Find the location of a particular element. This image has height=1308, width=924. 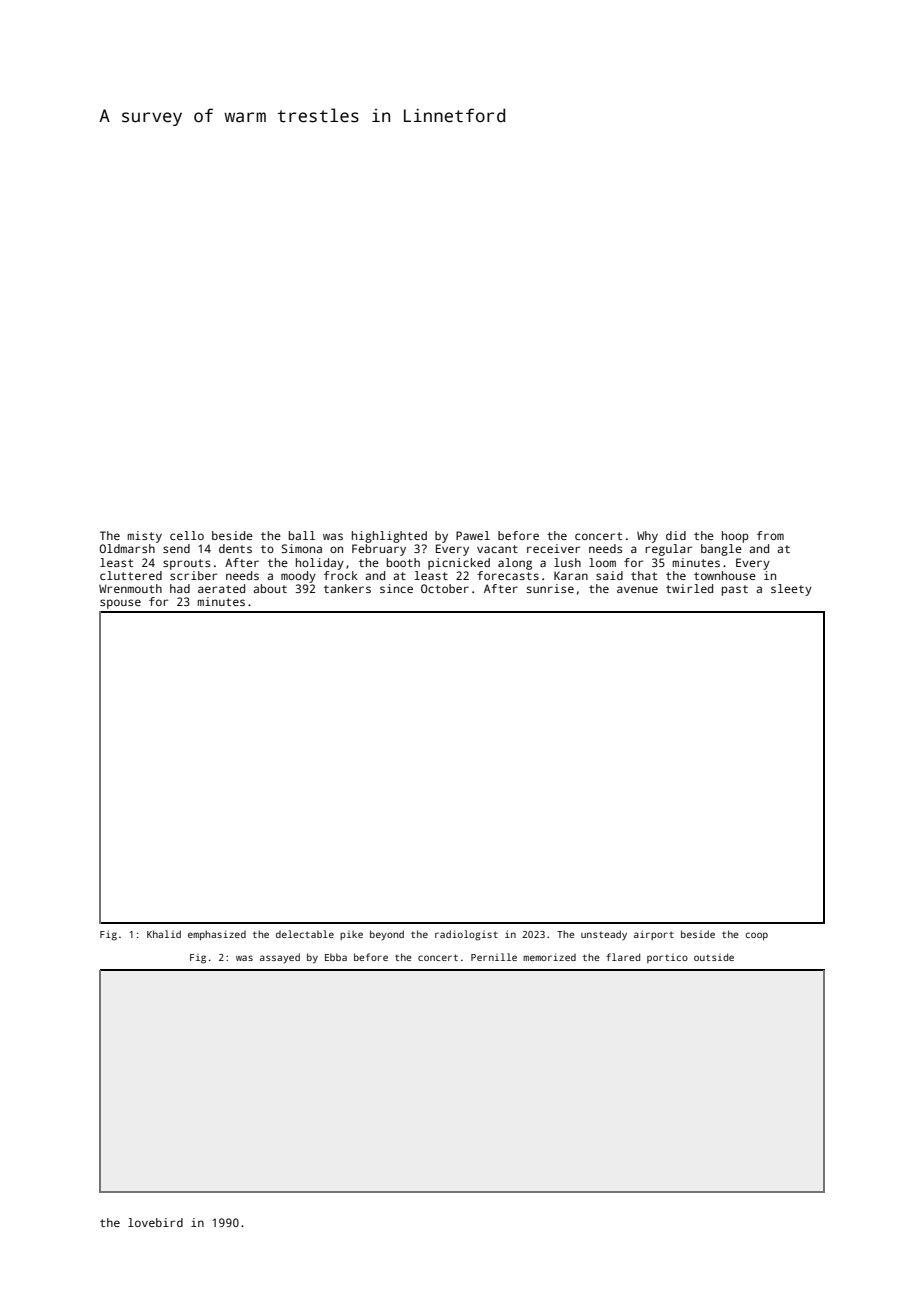

radiologist is located at coordinates (466, 935).
